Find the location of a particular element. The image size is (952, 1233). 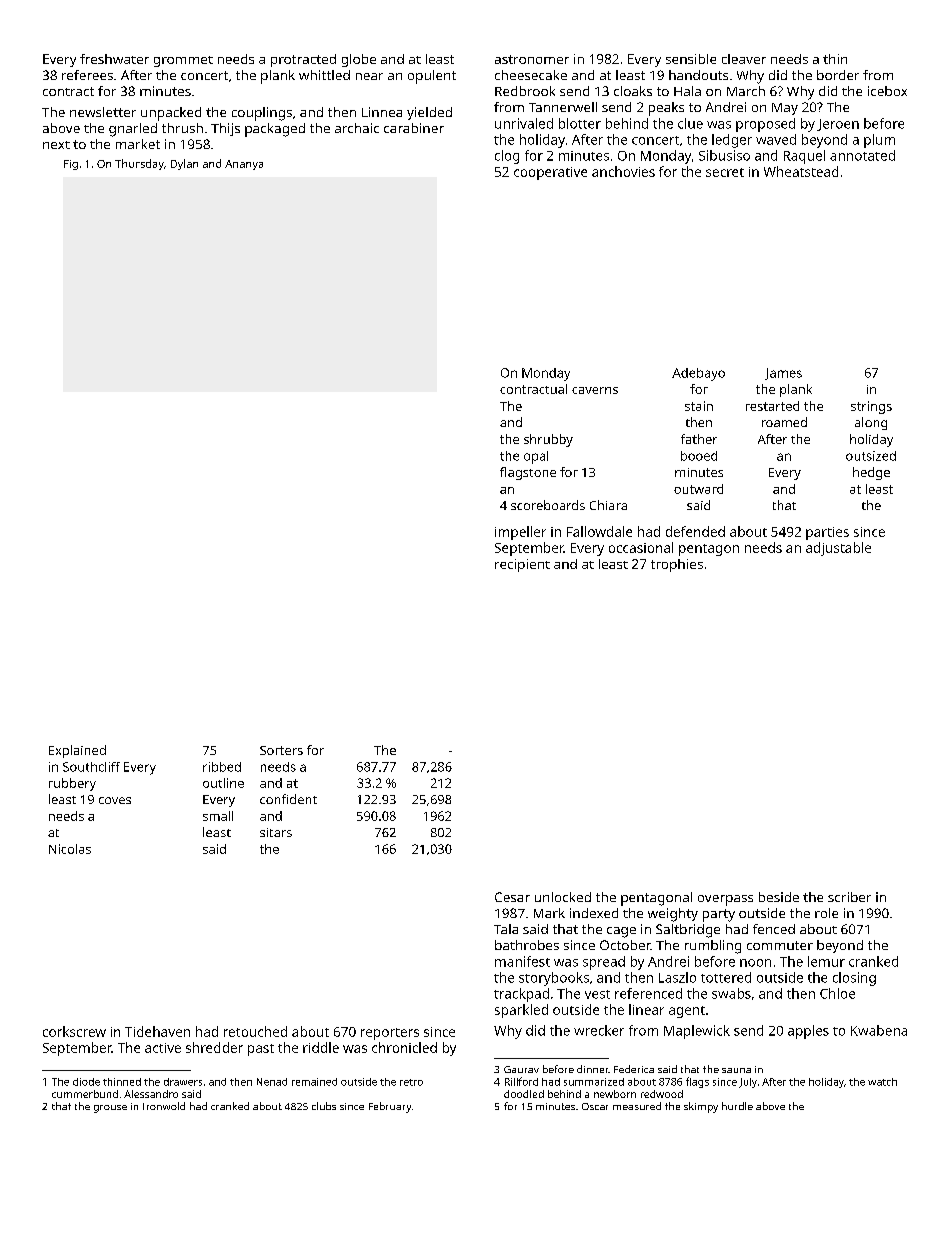

grommet is located at coordinates (183, 61).
